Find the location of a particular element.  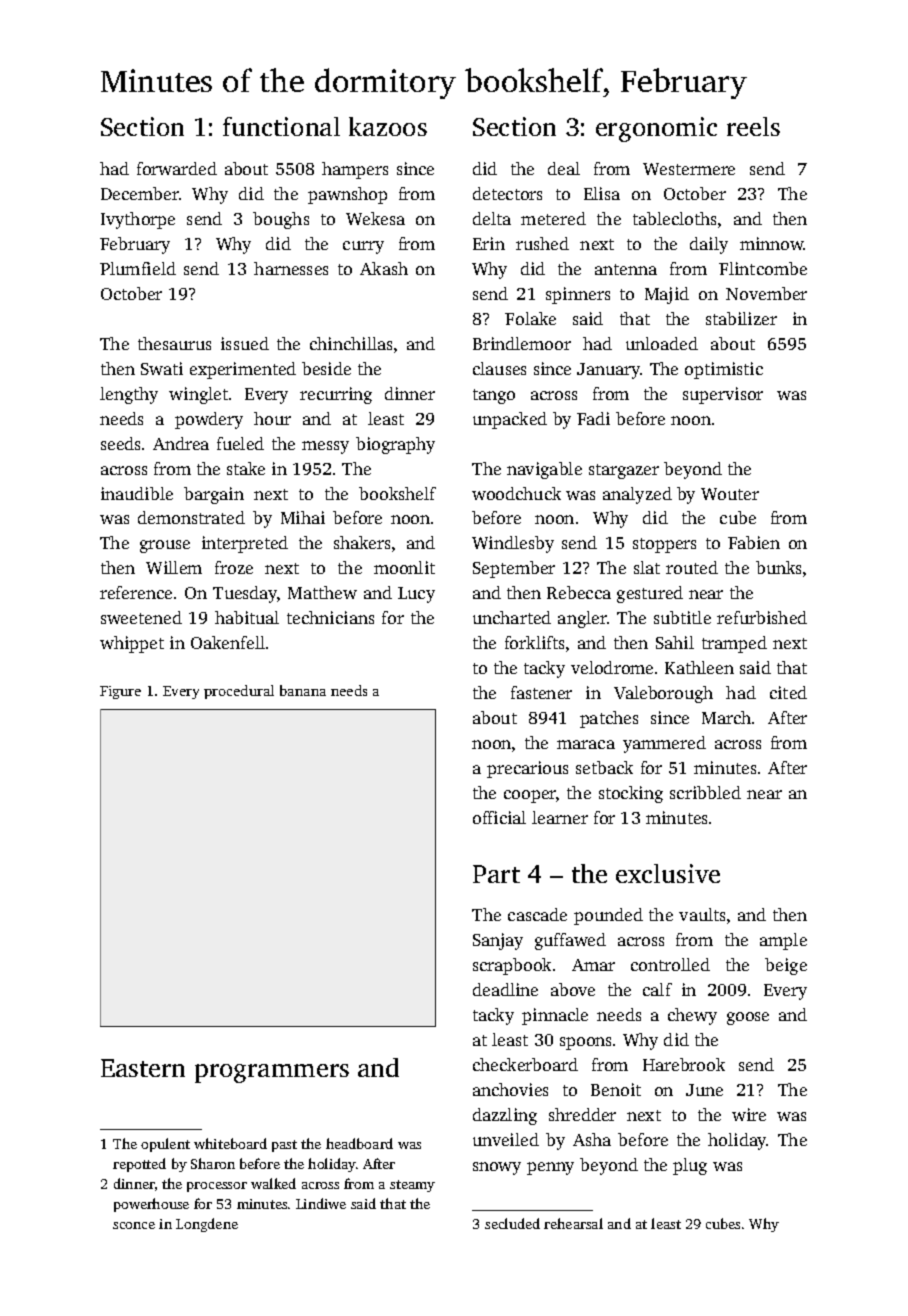

boughs is located at coordinates (281, 220).
